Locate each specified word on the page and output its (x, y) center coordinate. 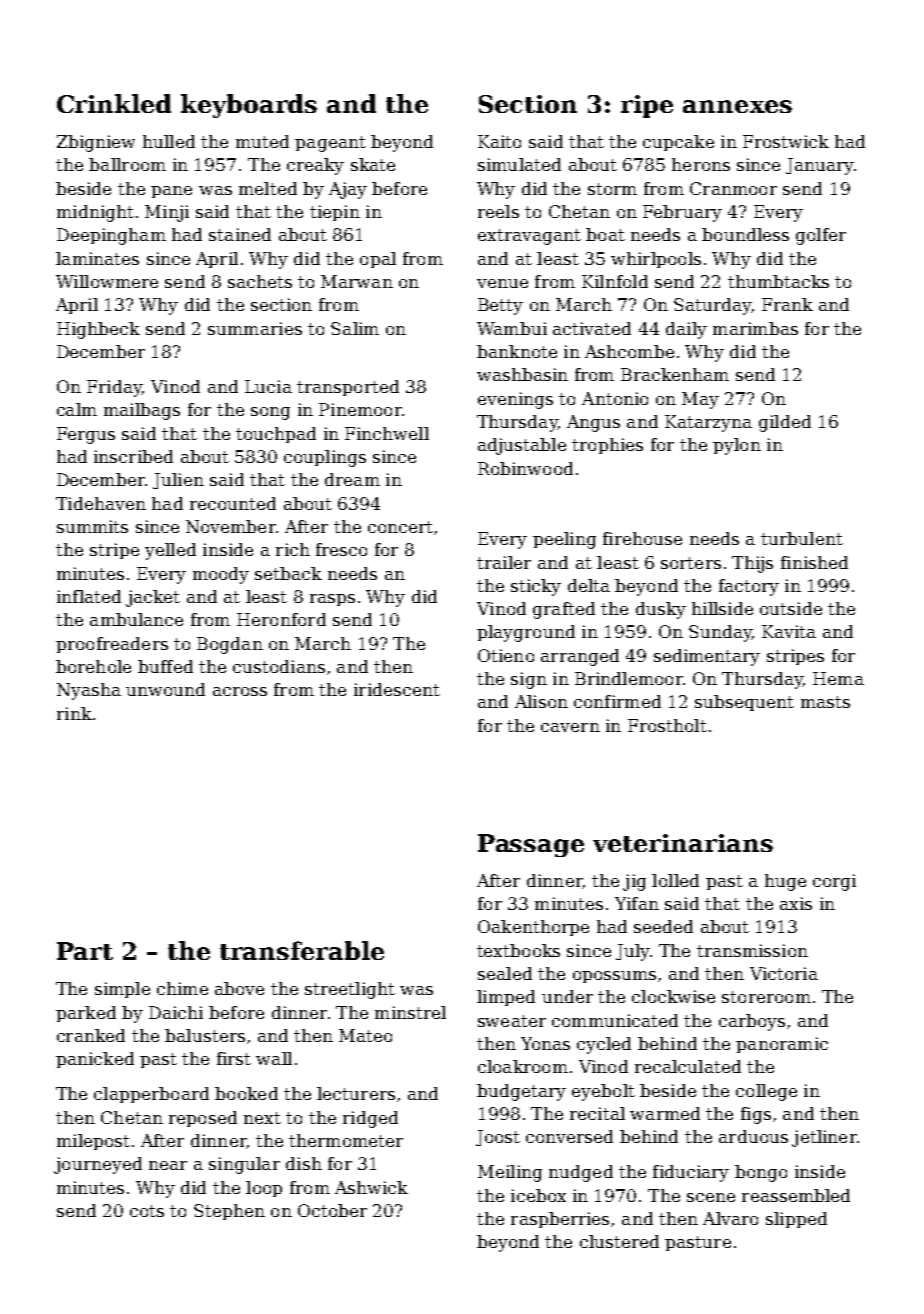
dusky (661, 610)
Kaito (499, 141)
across (240, 691)
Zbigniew (96, 143)
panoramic (782, 1045)
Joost (498, 1138)
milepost (93, 1142)
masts (825, 702)
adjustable (522, 446)
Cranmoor (733, 188)
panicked (95, 1060)
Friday (114, 388)
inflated (89, 596)
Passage (531, 845)
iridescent (397, 689)
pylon (737, 446)
